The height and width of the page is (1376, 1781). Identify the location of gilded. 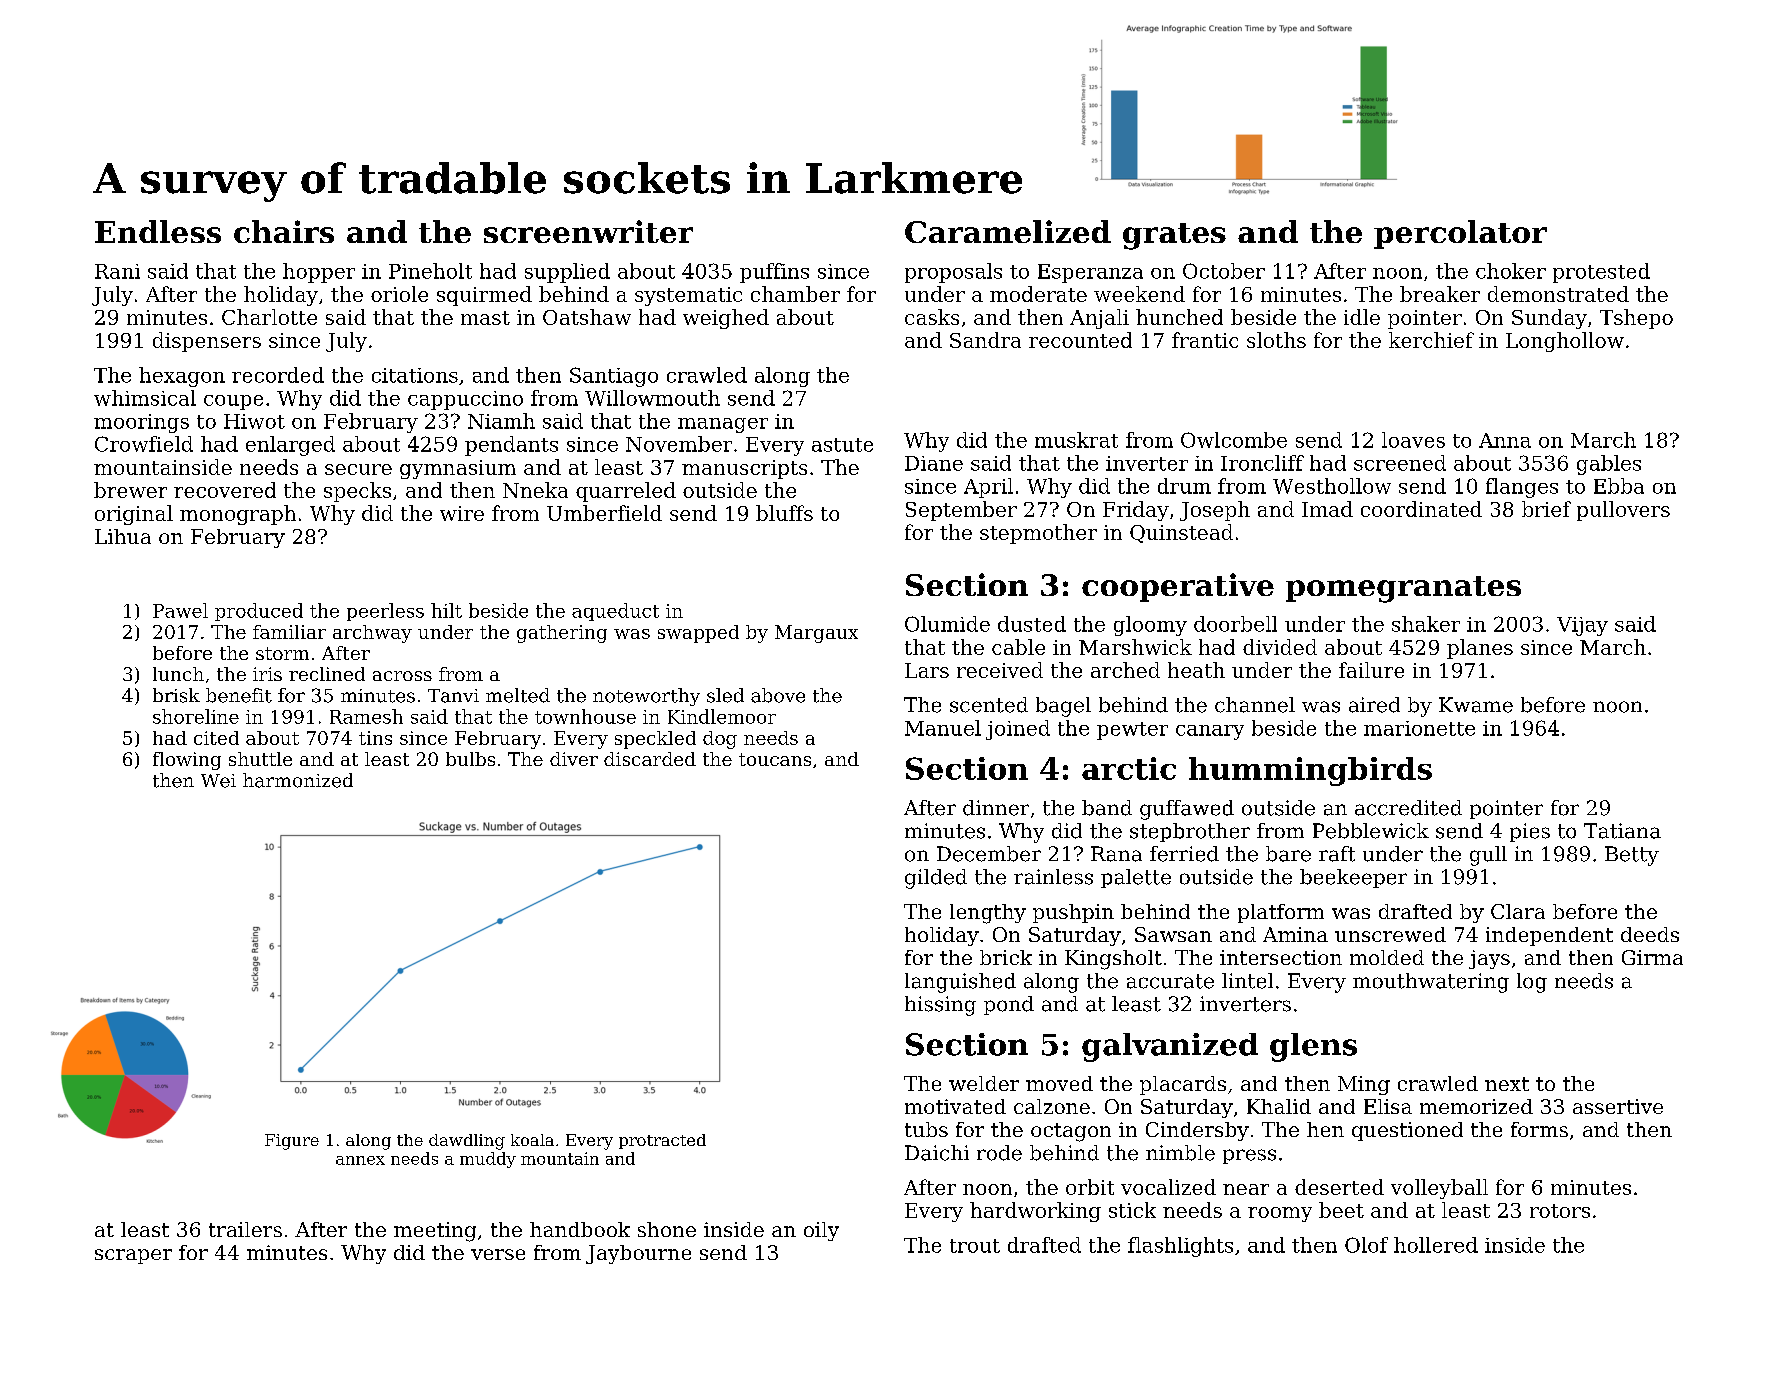
(936, 879).
